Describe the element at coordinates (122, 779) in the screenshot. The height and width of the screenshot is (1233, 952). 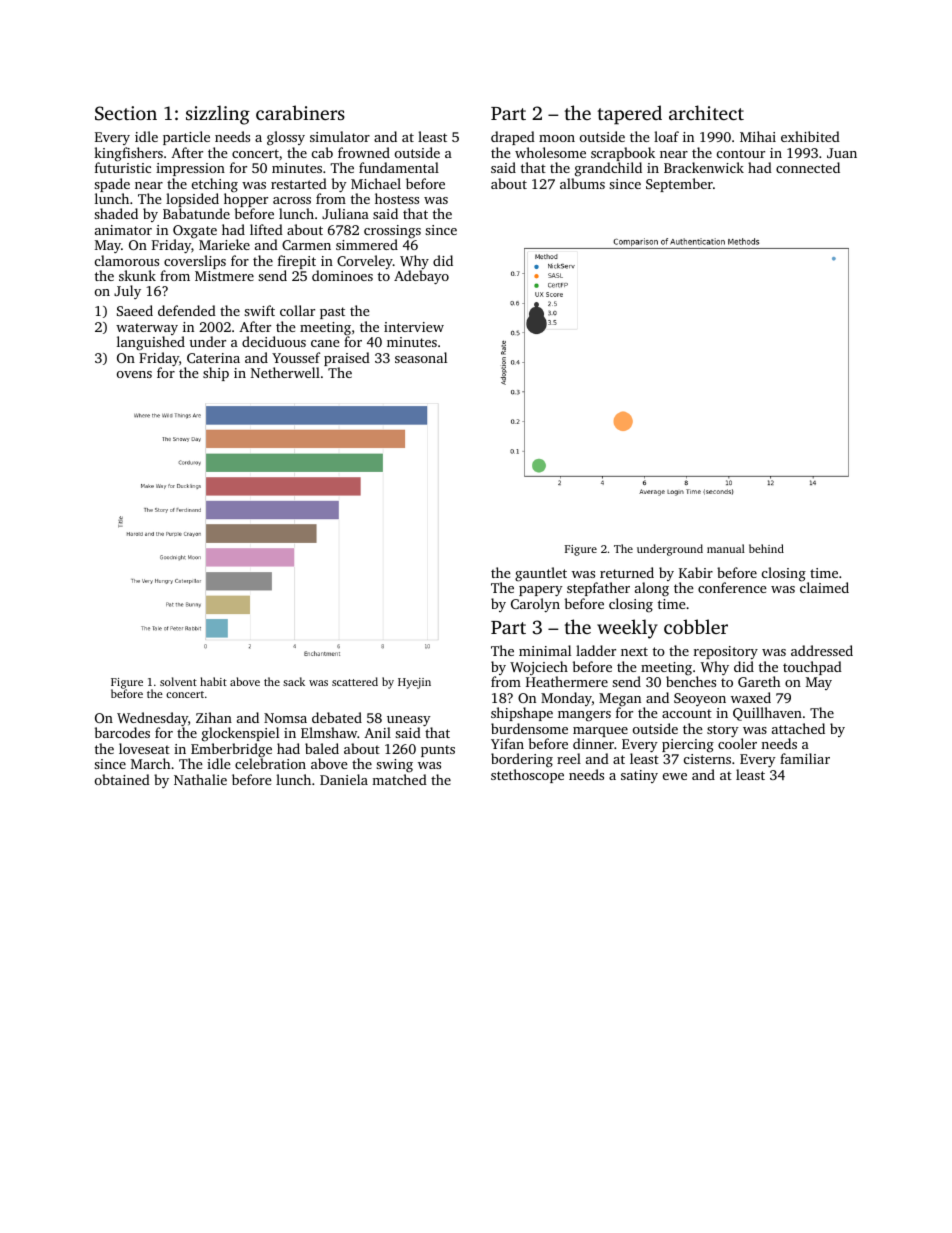
I see `obtained` at that location.
